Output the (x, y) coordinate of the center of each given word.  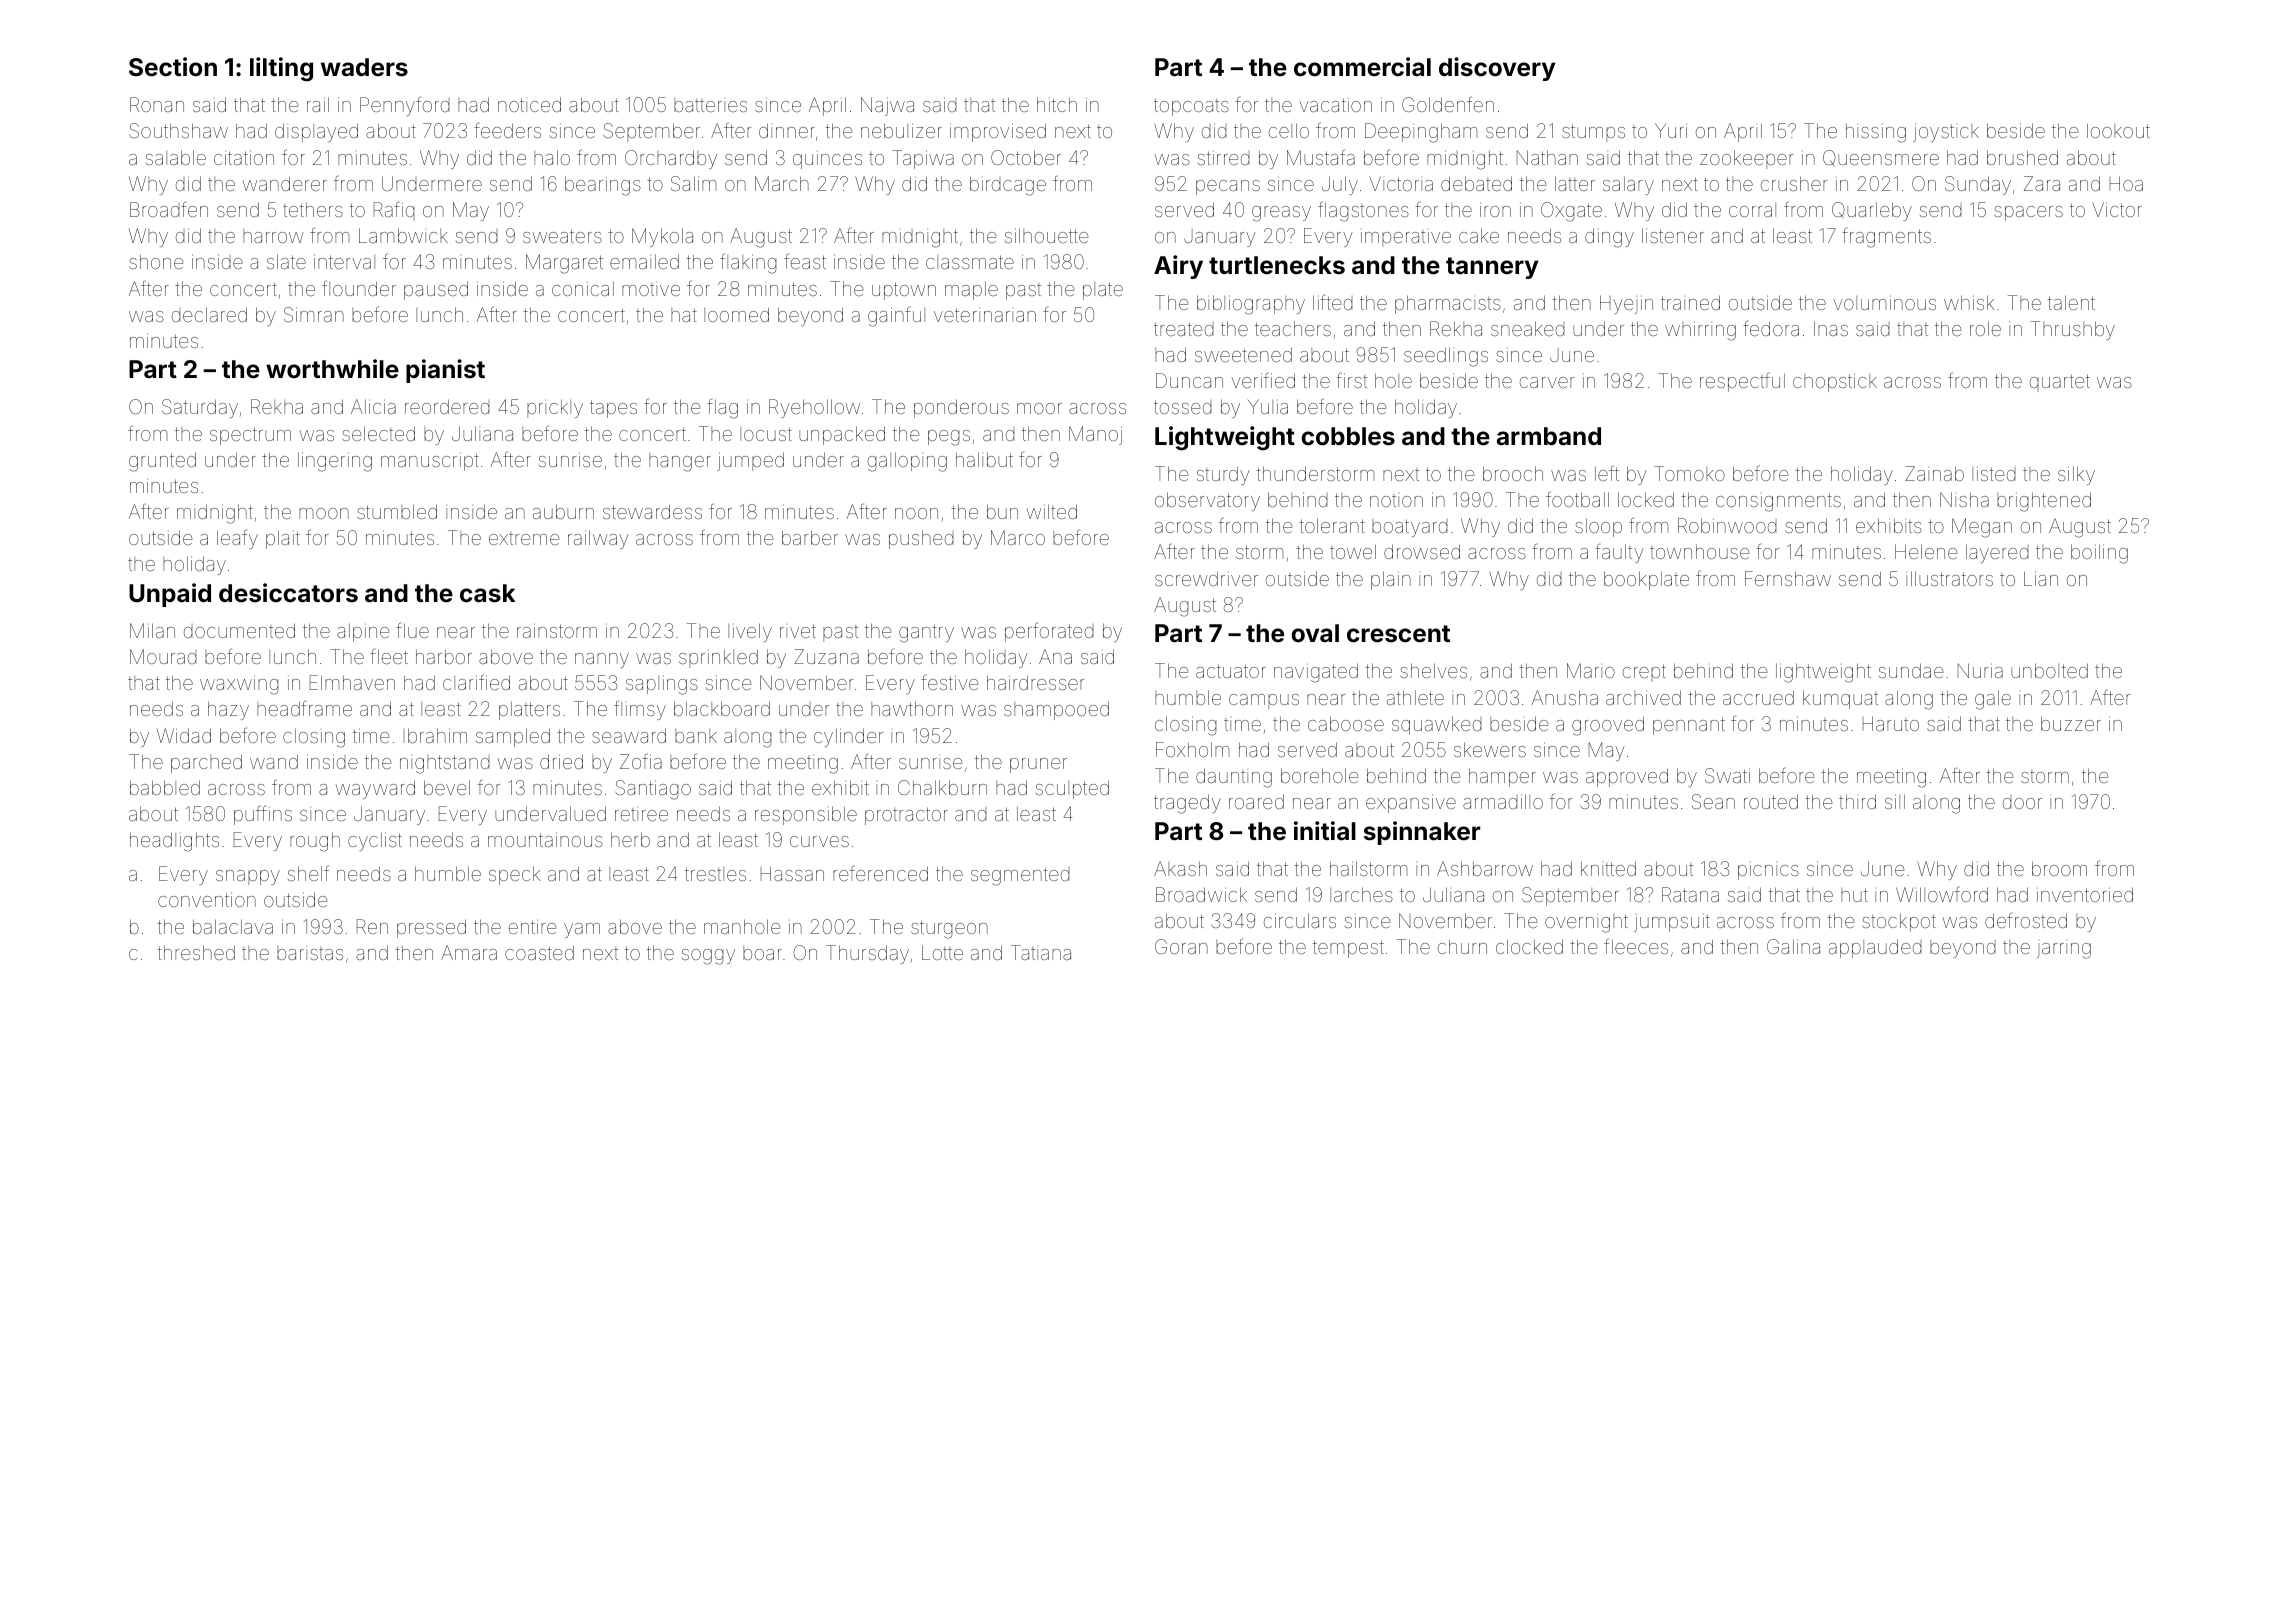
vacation (1335, 105)
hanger (680, 462)
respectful (1742, 382)
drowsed (1422, 551)
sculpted (1072, 789)
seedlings (1446, 357)
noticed (529, 104)
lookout (2118, 130)
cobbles (1348, 436)
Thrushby (2073, 330)
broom (2059, 868)
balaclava (233, 926)
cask (487, 593)
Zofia (641, 761)
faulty (1619, 553)
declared (209, 314)
